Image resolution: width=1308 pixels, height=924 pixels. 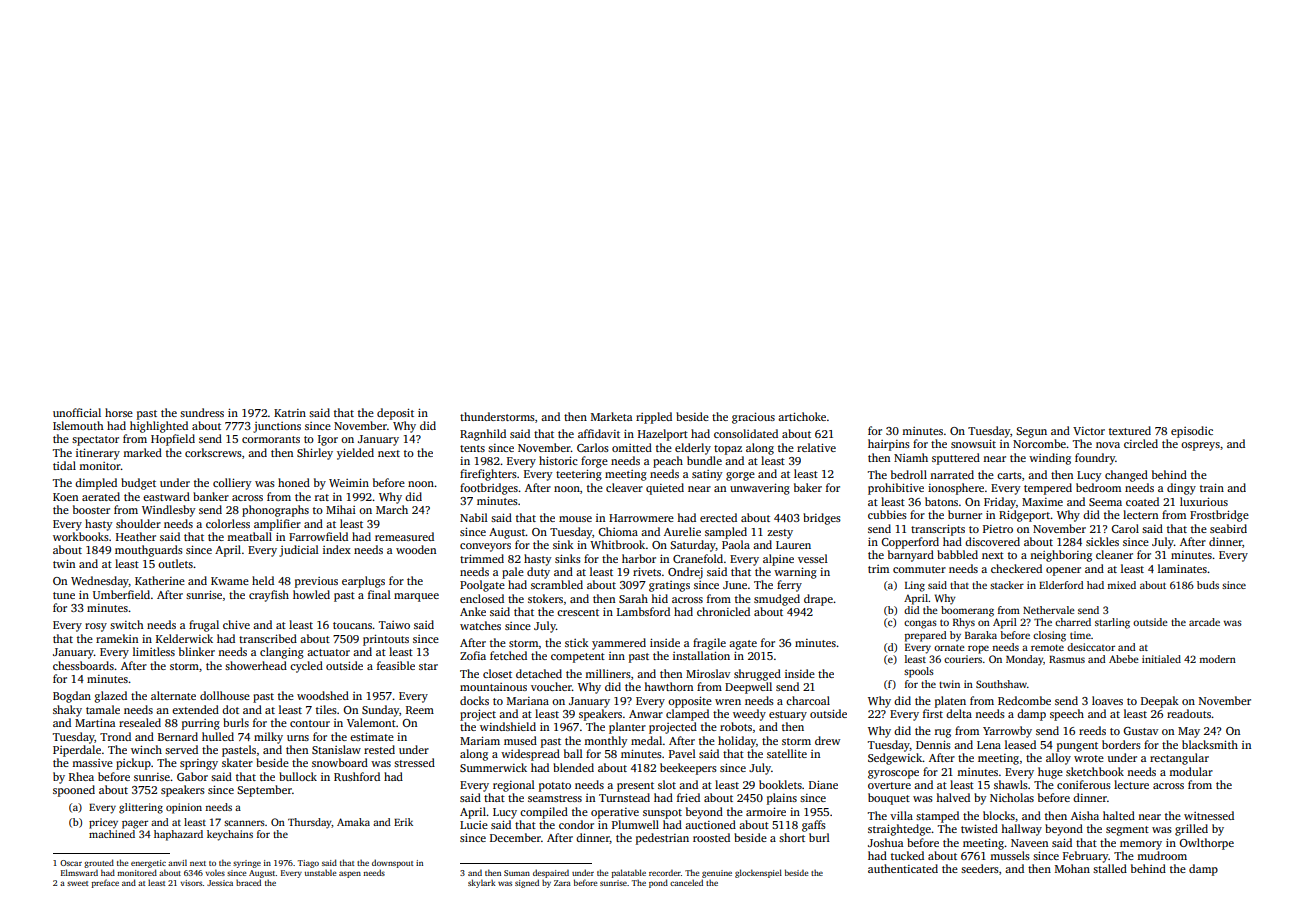 I want to click on colliery, so click(x=232, y=484).
